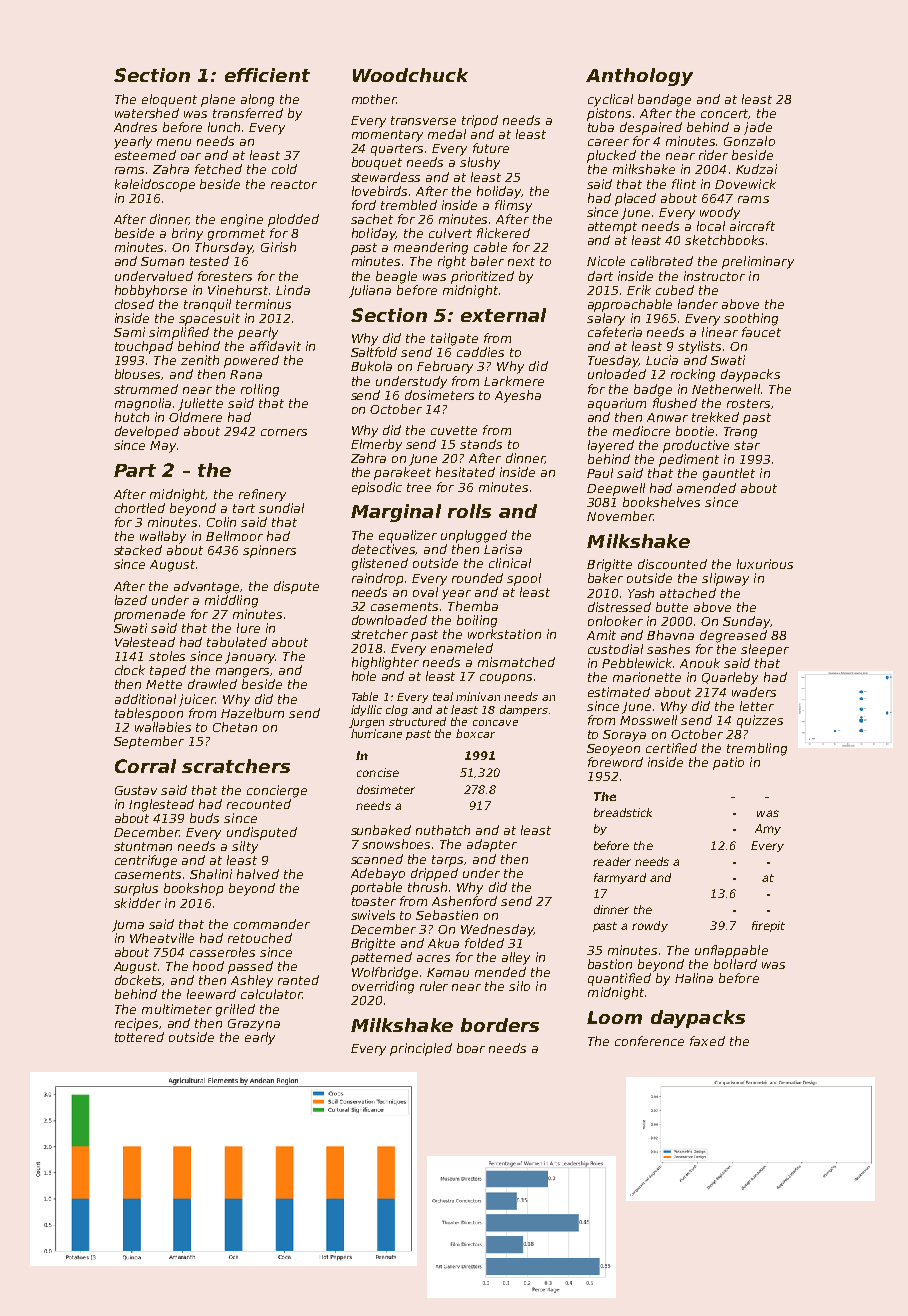 The width and height of the screenshot is (908, 1316). What do you see at coordinates (749, 141) in the screenshot?
I see `Gonzalo` at bounding box center [749, 141].
